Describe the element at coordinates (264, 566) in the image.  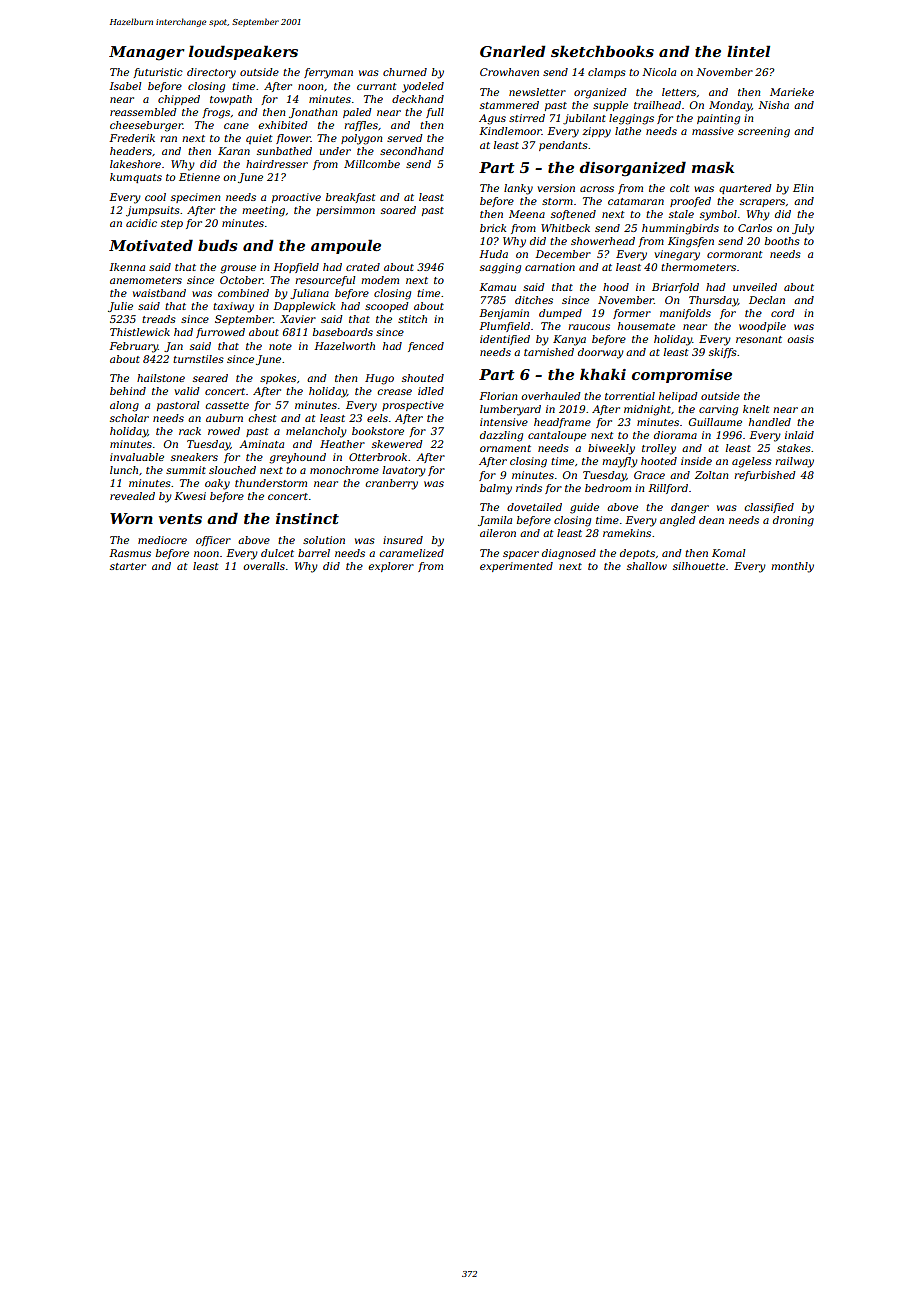
I see `overalls` at that location.
